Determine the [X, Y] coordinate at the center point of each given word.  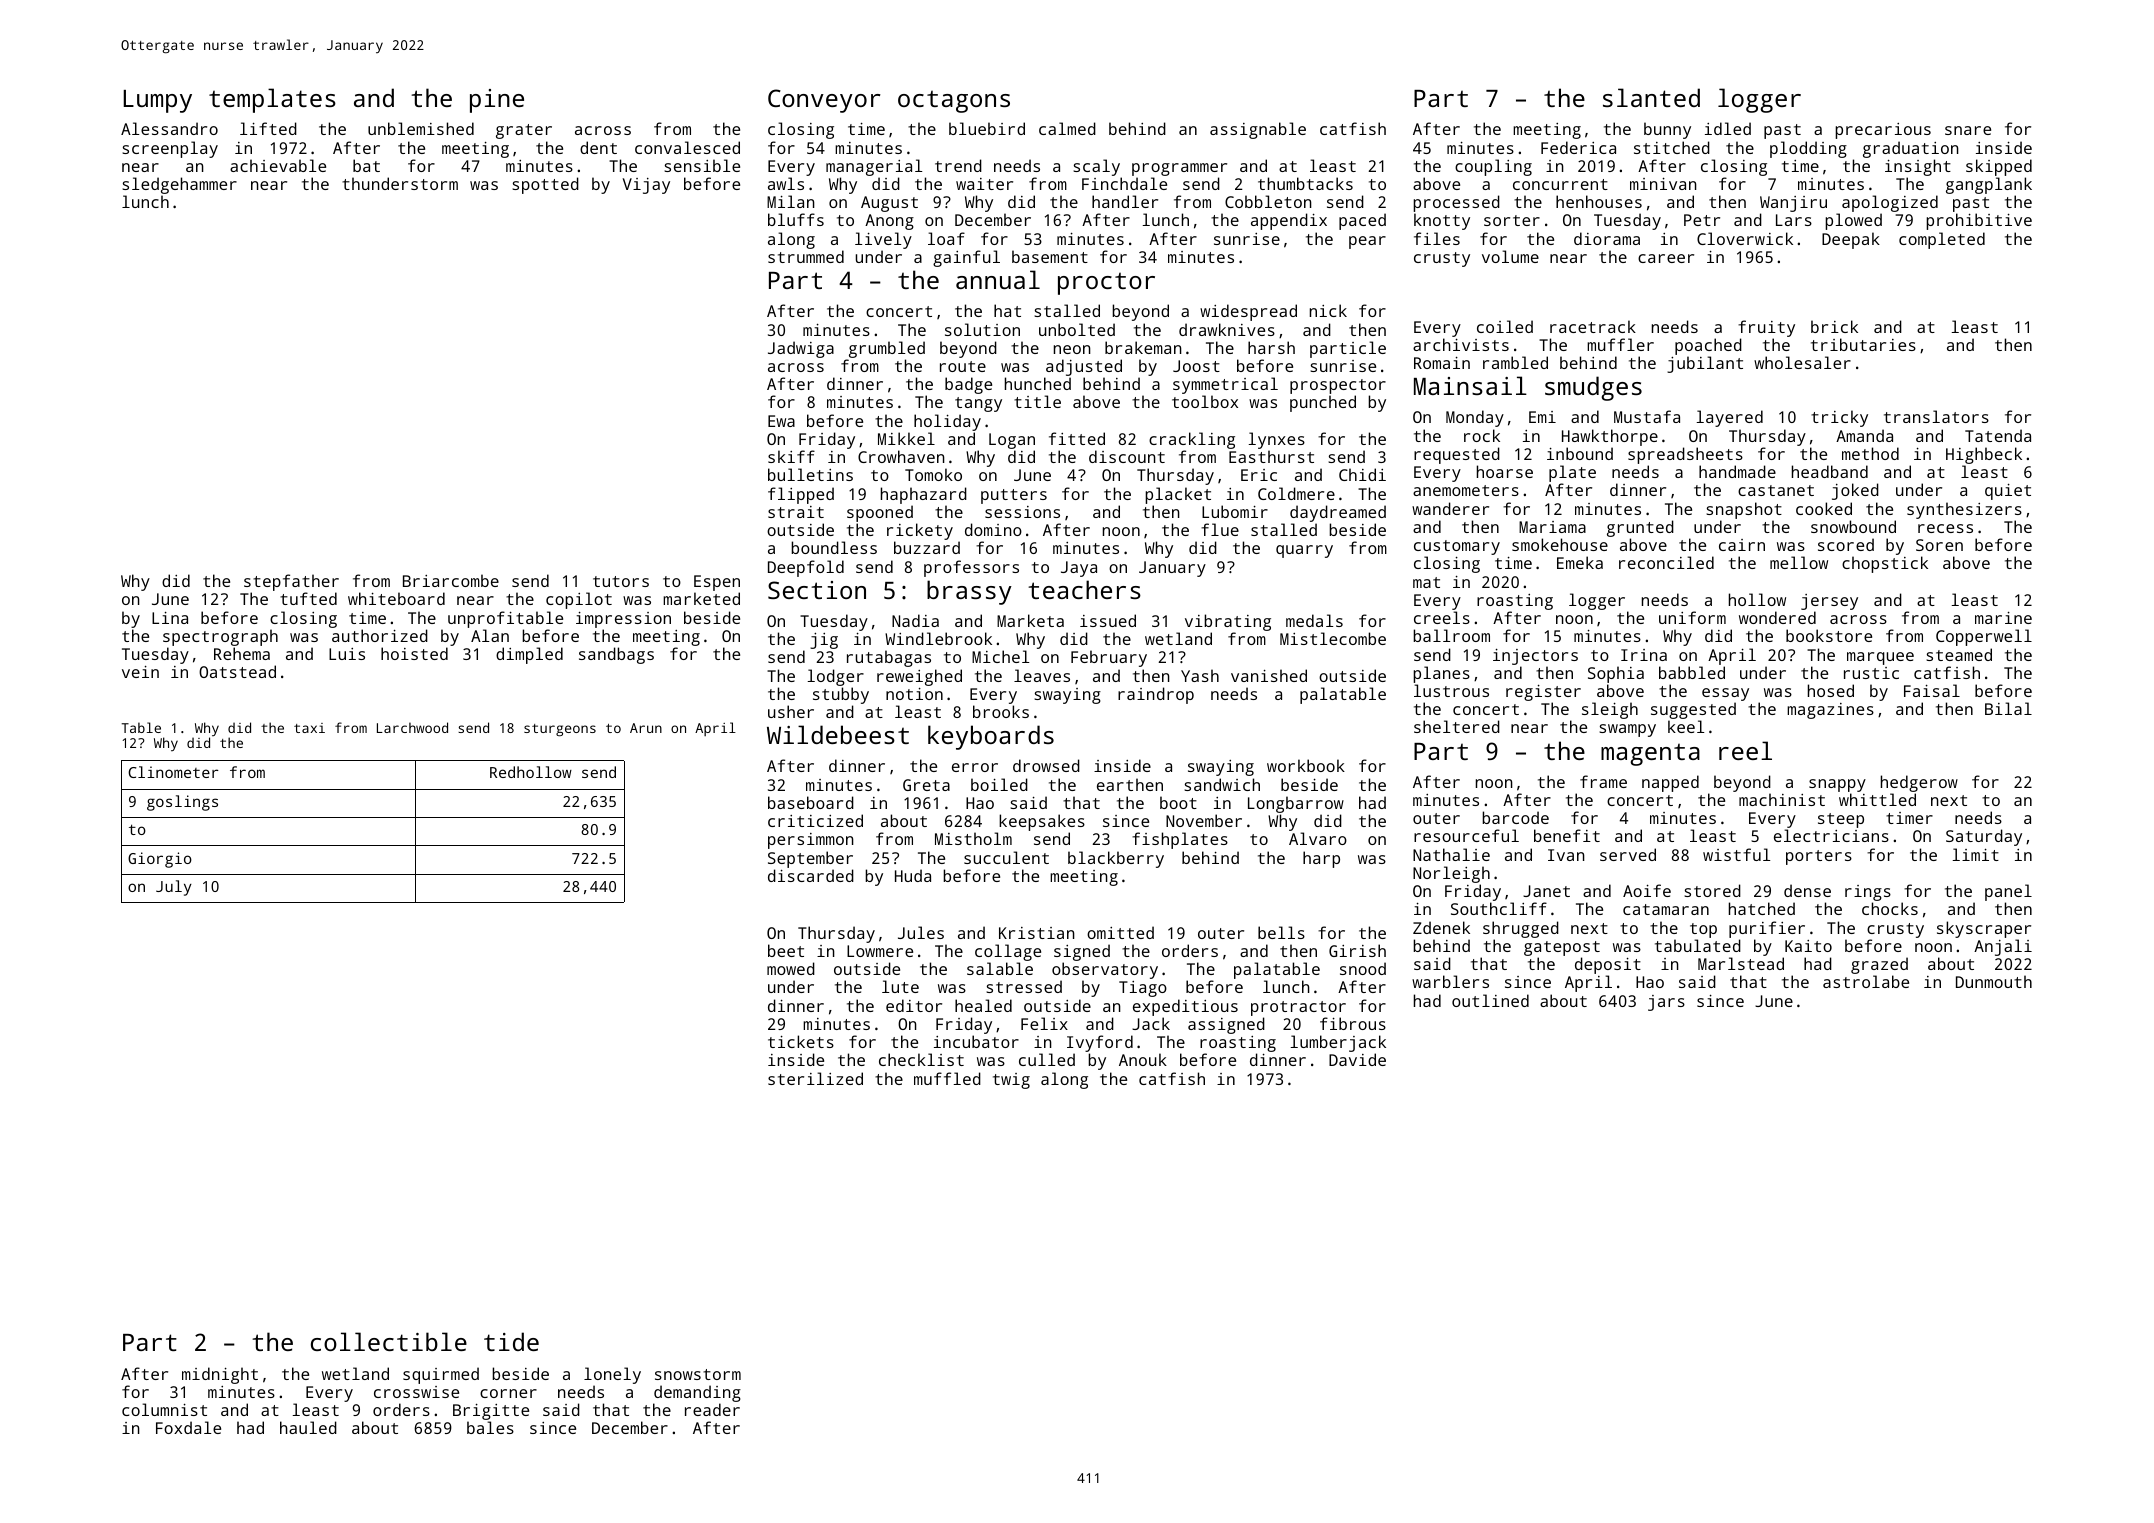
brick [1834, 326]
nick [1328, 310]
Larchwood [412, 727]
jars [1666, 1003]
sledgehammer [179, 185]
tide [511, 1341]
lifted [268, 128]
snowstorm [698, 1374]
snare [1968, 130]
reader [712, 1409]
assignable [1258, 130]
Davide [1357, 1060]
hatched [1762, 908]
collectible [389, 1341]
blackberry [1116, 859]
